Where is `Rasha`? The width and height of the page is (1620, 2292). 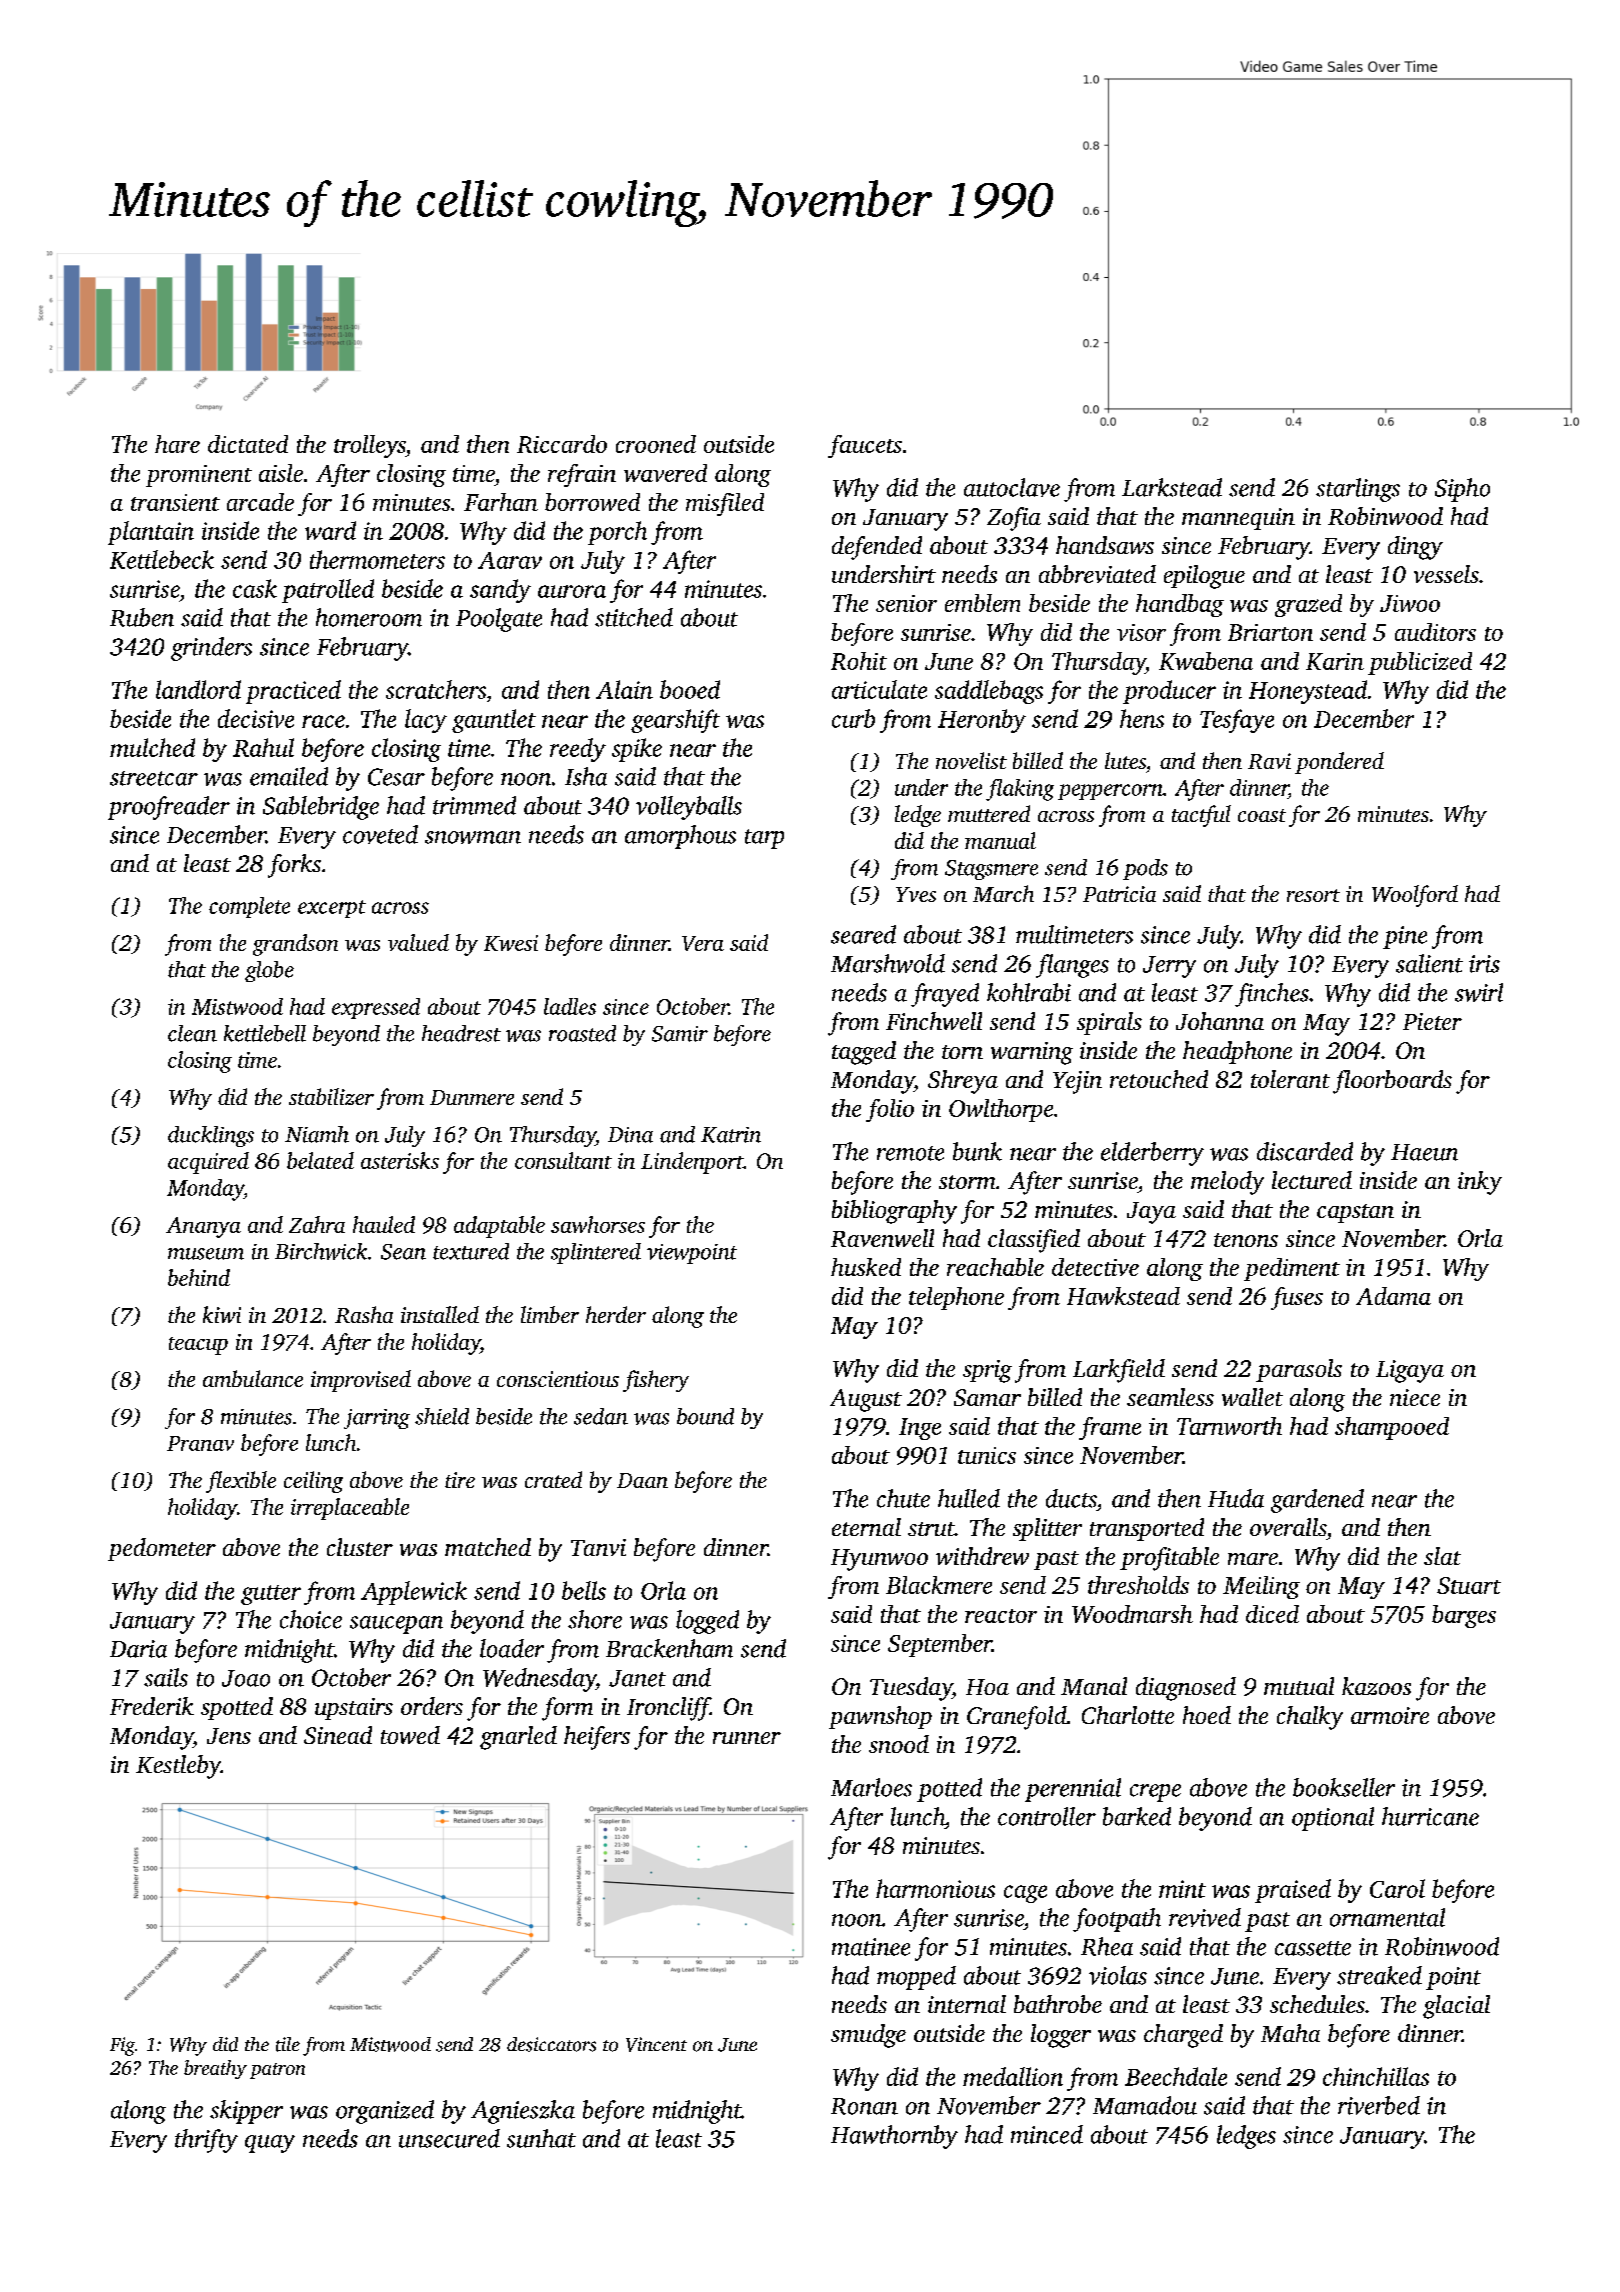 Rasha is located at coordinates (364, 1314).
